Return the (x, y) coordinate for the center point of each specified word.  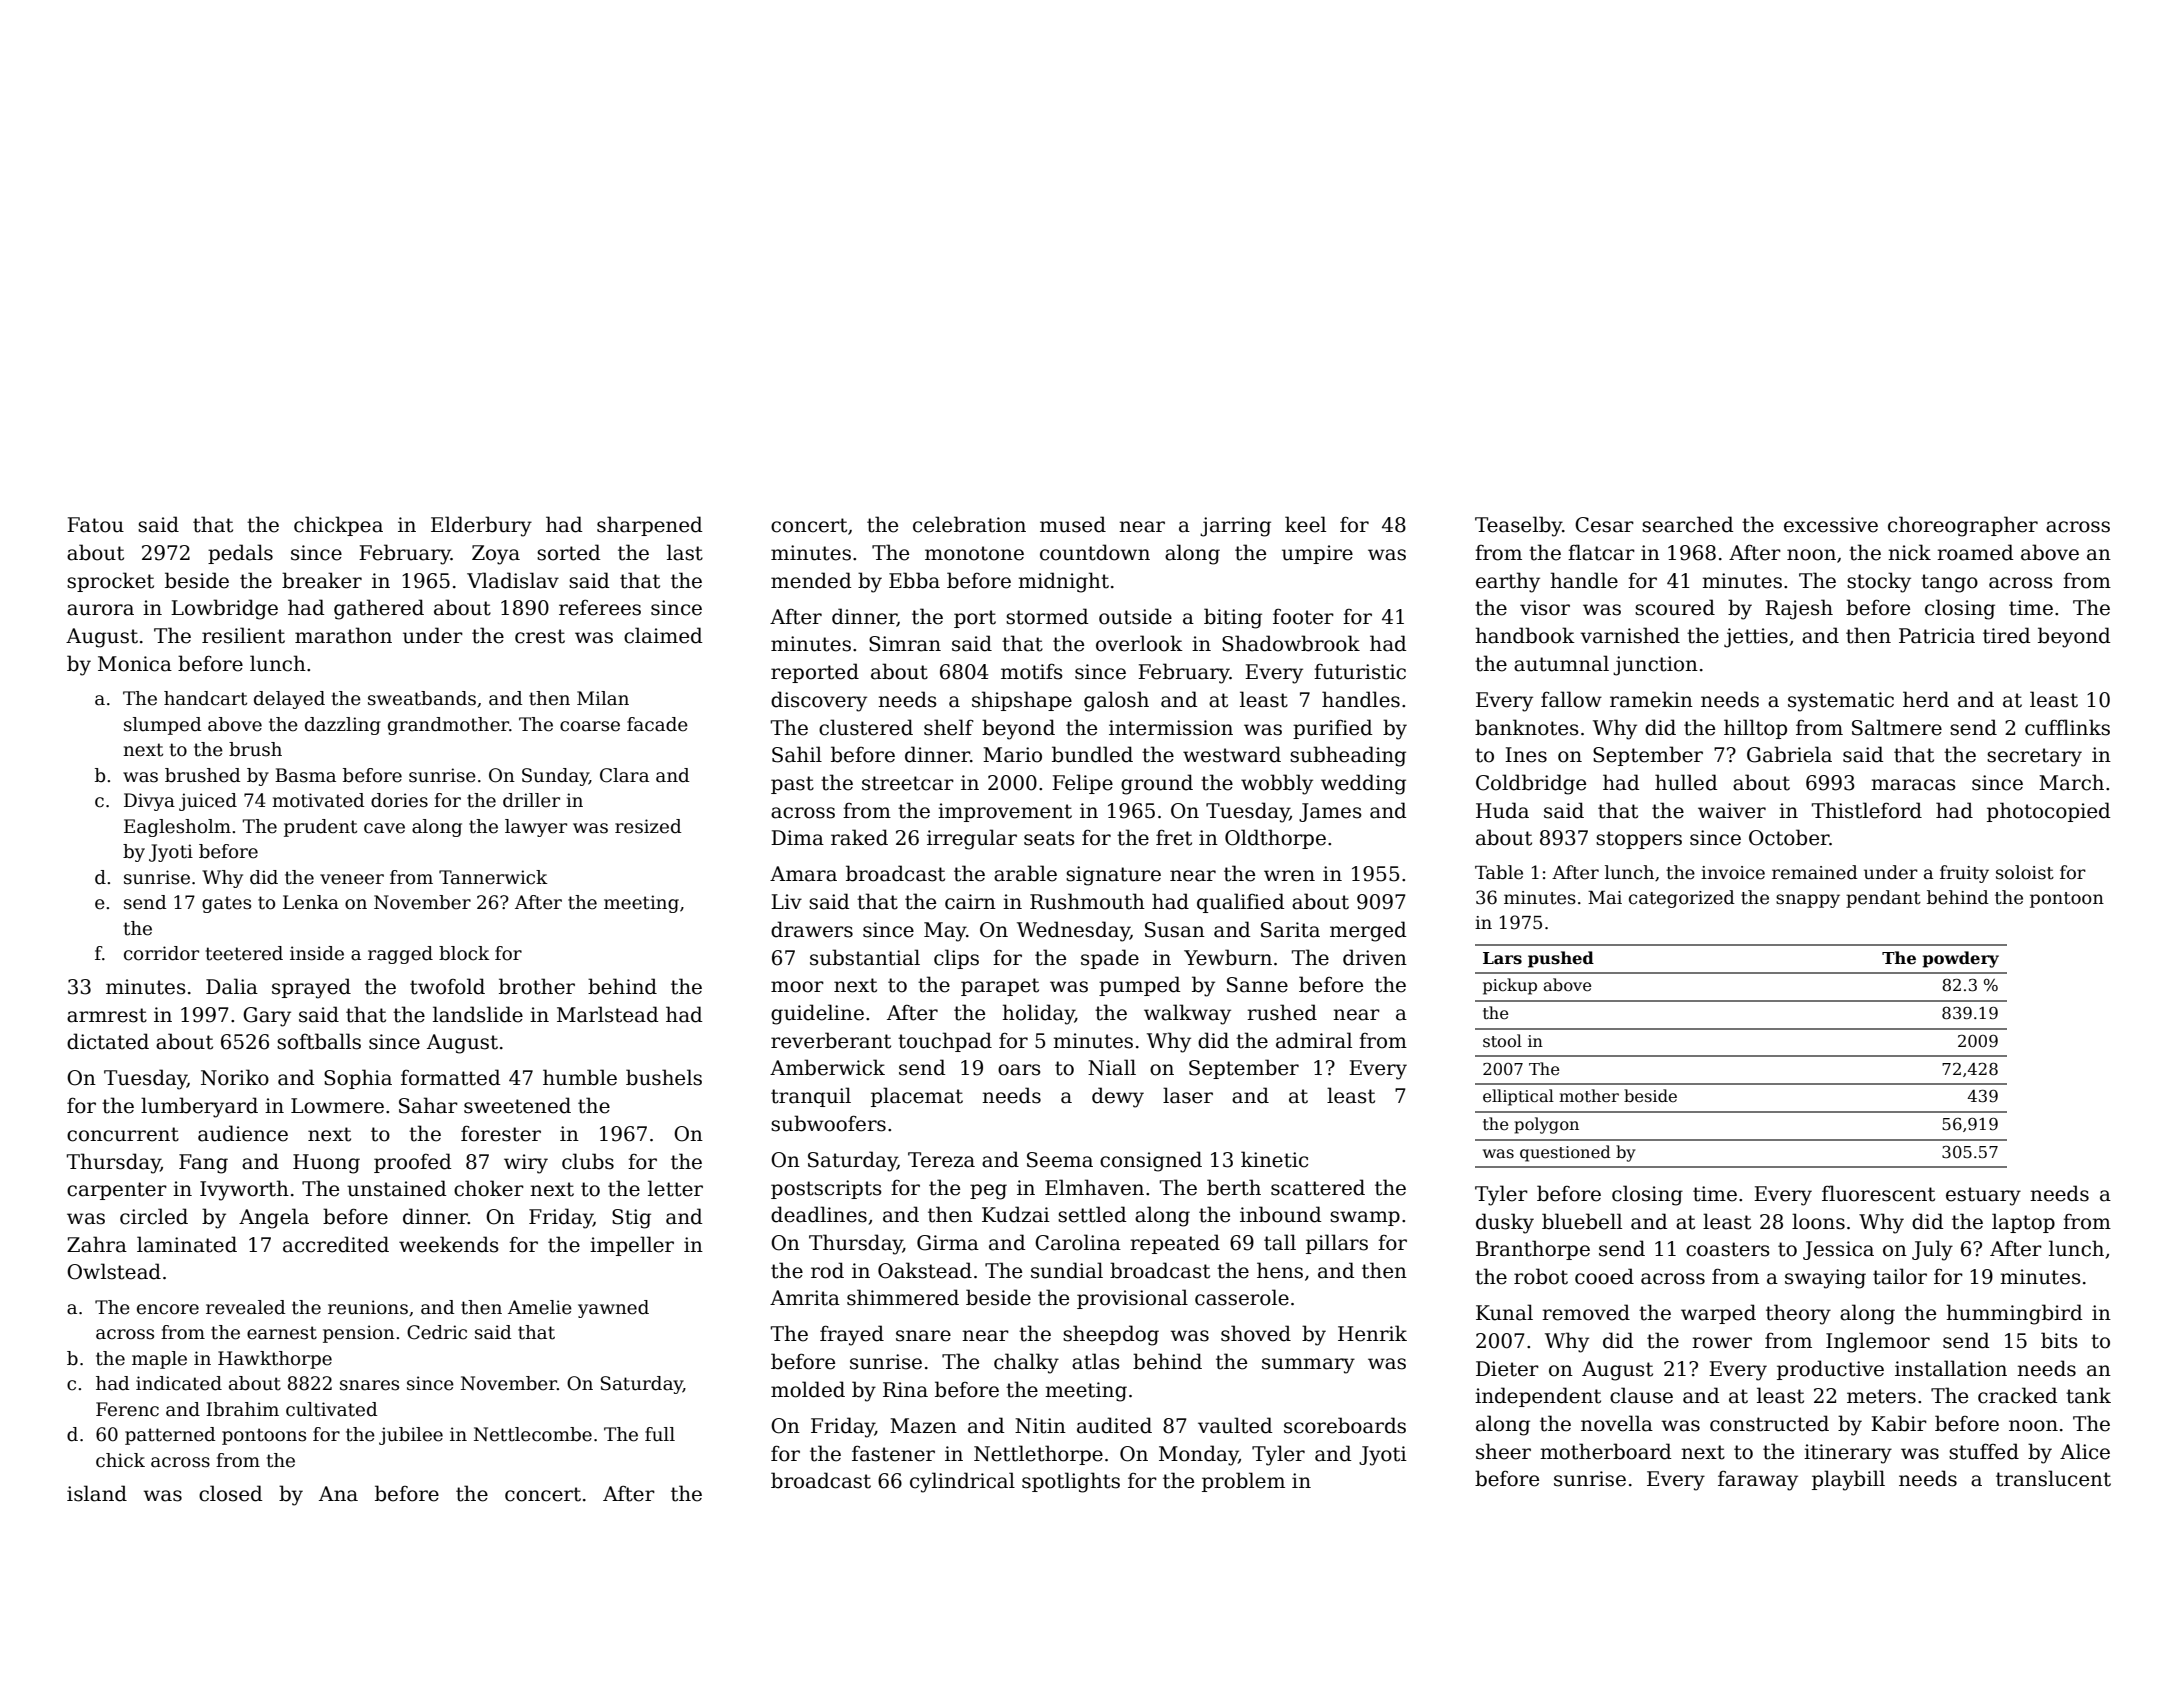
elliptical (1518, 1097)
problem (1243, 1482)
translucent (2053, 1478)
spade (1110, 959)
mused (1073, 524)
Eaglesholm (177, 828)
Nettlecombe (533, 1434)
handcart (205, 698)
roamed (1975, 552)
